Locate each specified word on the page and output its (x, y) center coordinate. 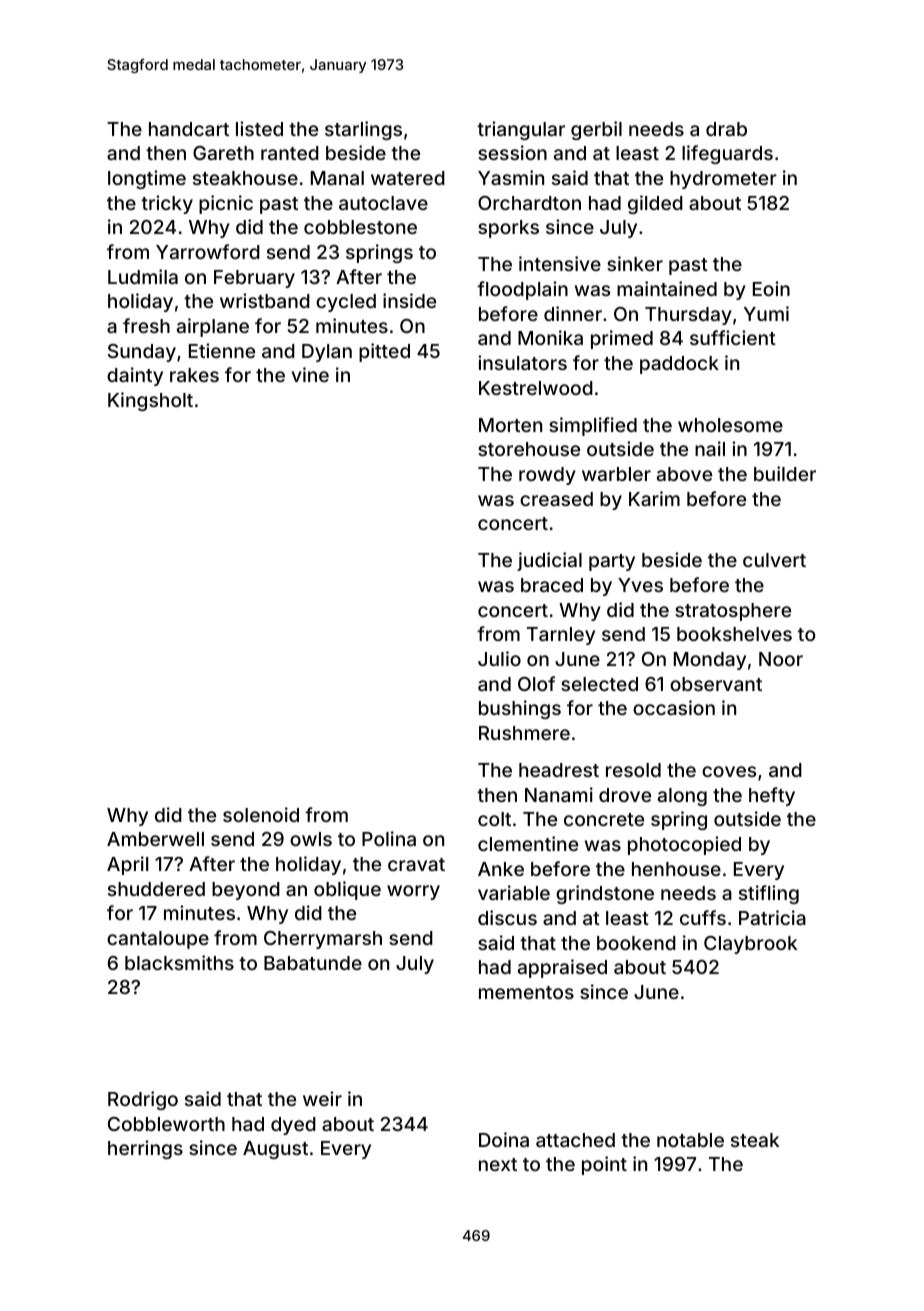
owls (311, 839)
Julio (499, 658)
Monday (710, 661)
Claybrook (750, 945)
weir (322, 1098)
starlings (363, 130)
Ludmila (143, 276)
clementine (528, 843)
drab (726, 129)
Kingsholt (150, 401)
